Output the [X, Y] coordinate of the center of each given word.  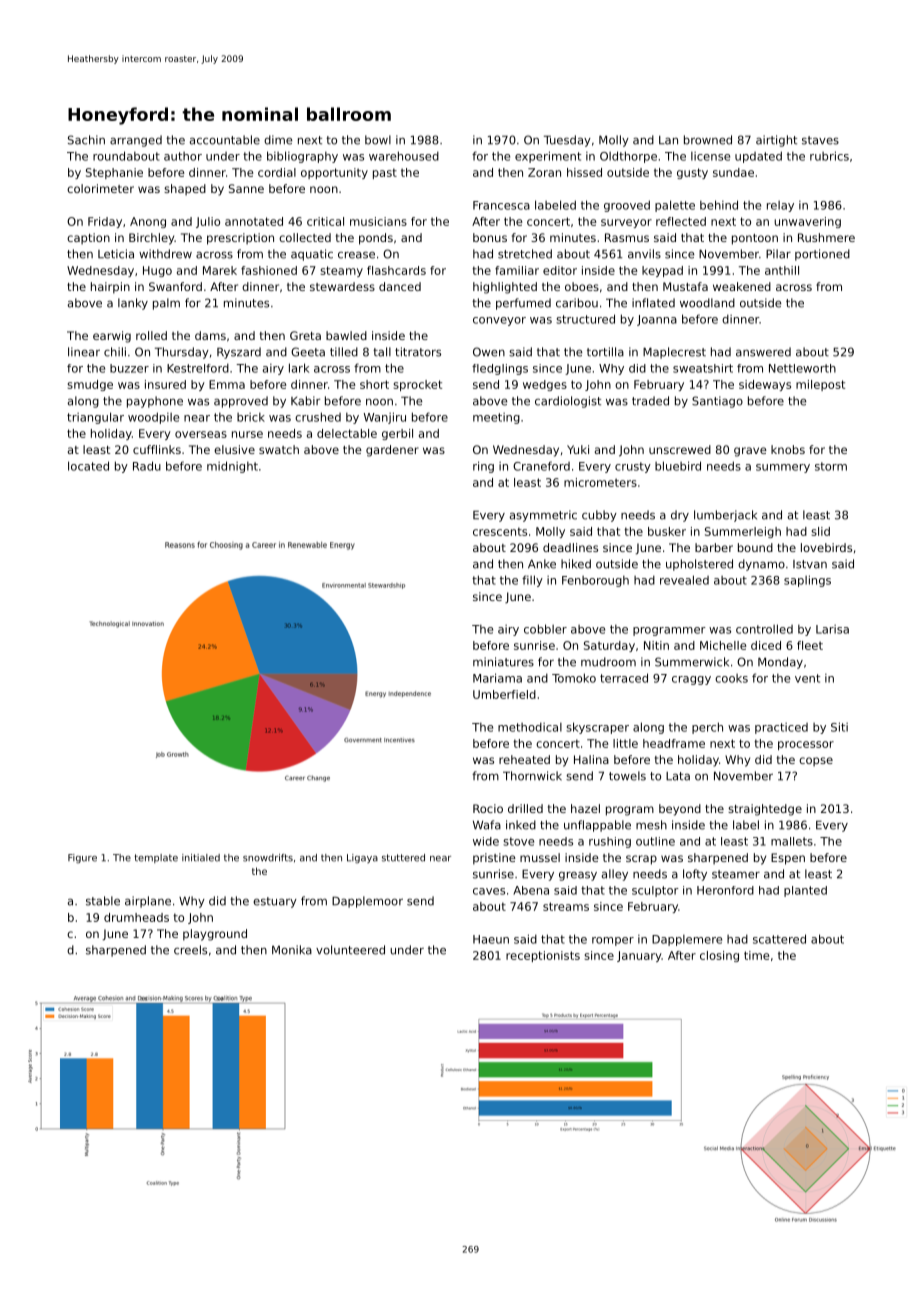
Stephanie [114, 173]
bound [755, 547]
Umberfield [504, 694]
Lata [678, 776]
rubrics [829, 156]
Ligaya [362, 858]
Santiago [717, 402]
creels [190, 950]
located [88, 466]
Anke [542, 564]
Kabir [305, 401]
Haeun [491, 939]
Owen [489, 352]
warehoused [404, 156]
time [756, 955]
